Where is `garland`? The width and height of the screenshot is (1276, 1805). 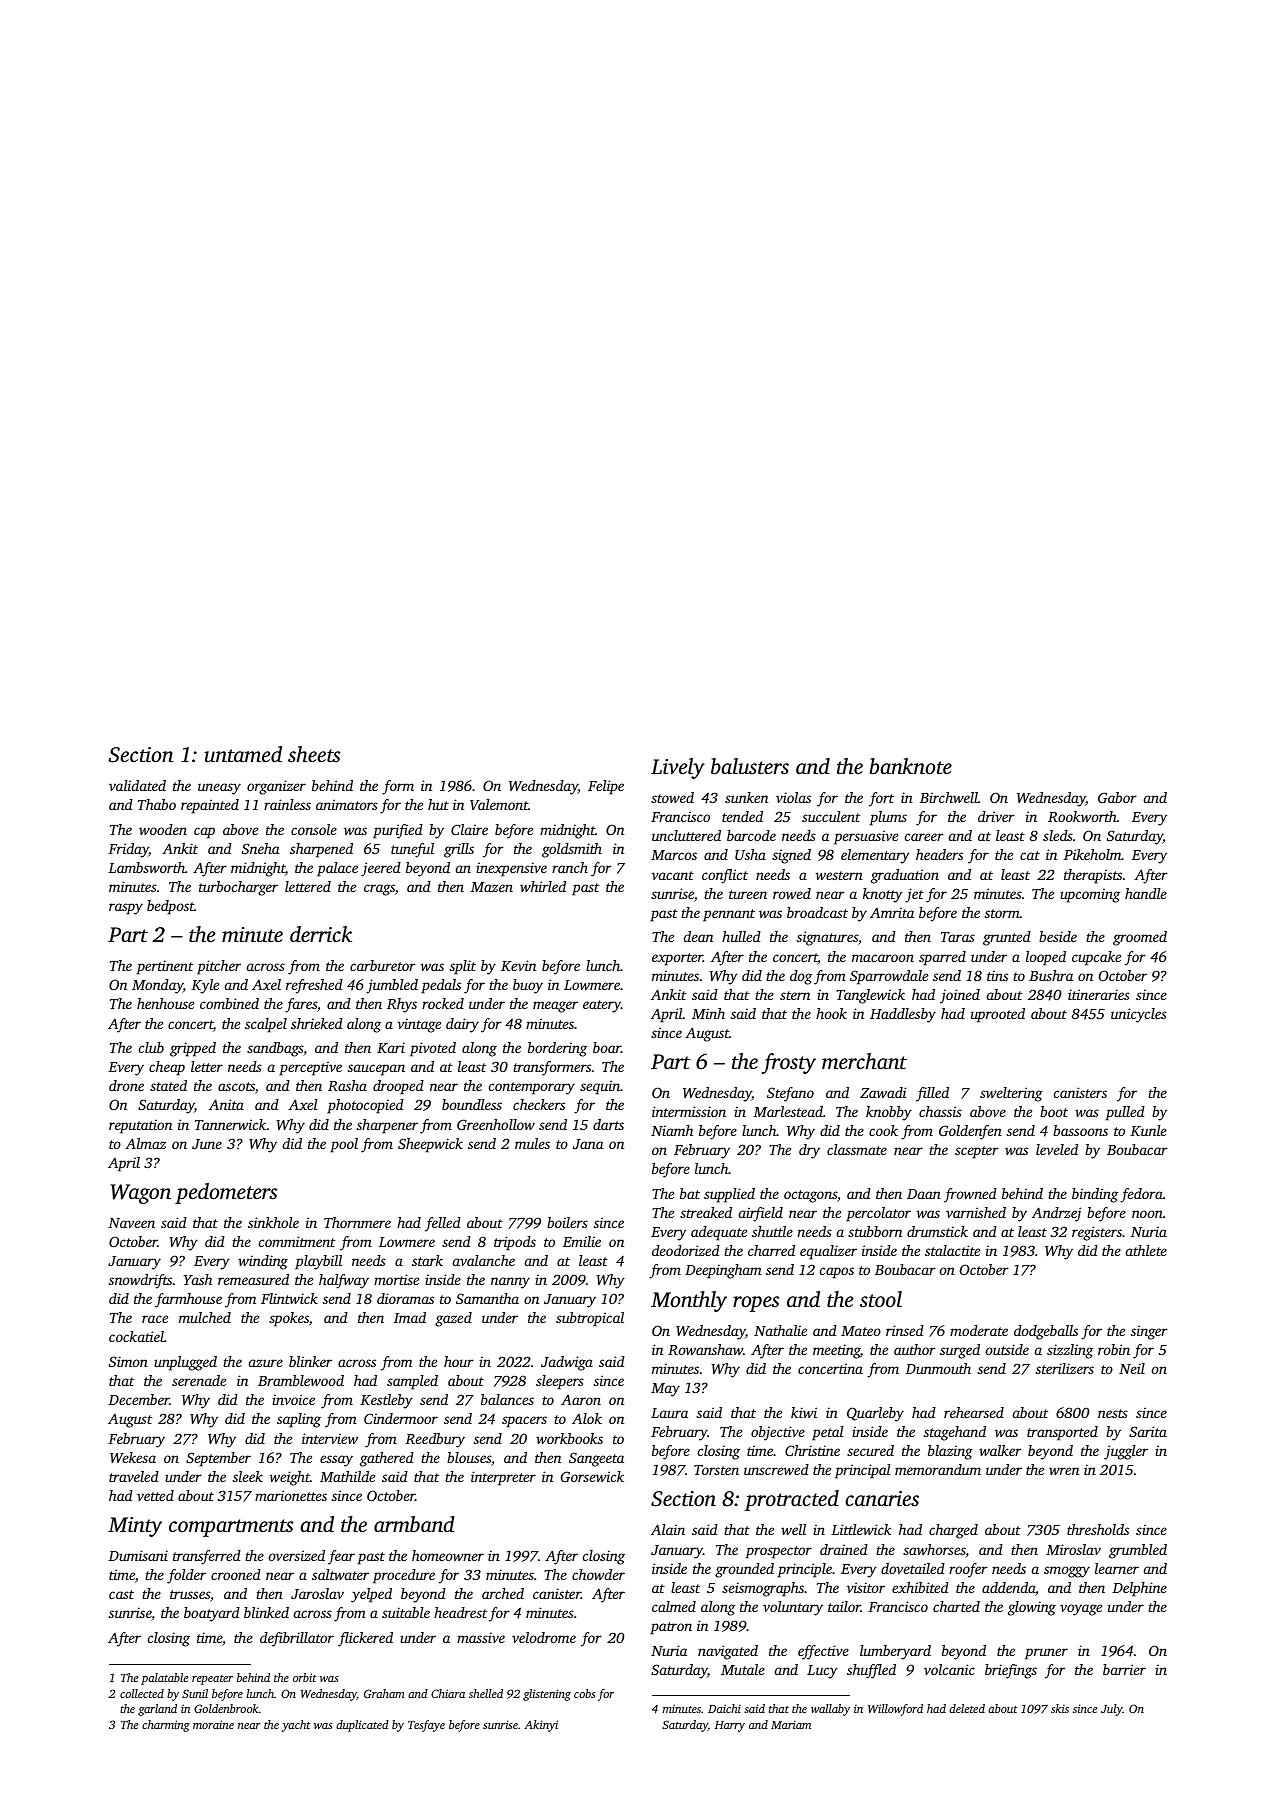
garland is located at coordinates (157, 1710).
